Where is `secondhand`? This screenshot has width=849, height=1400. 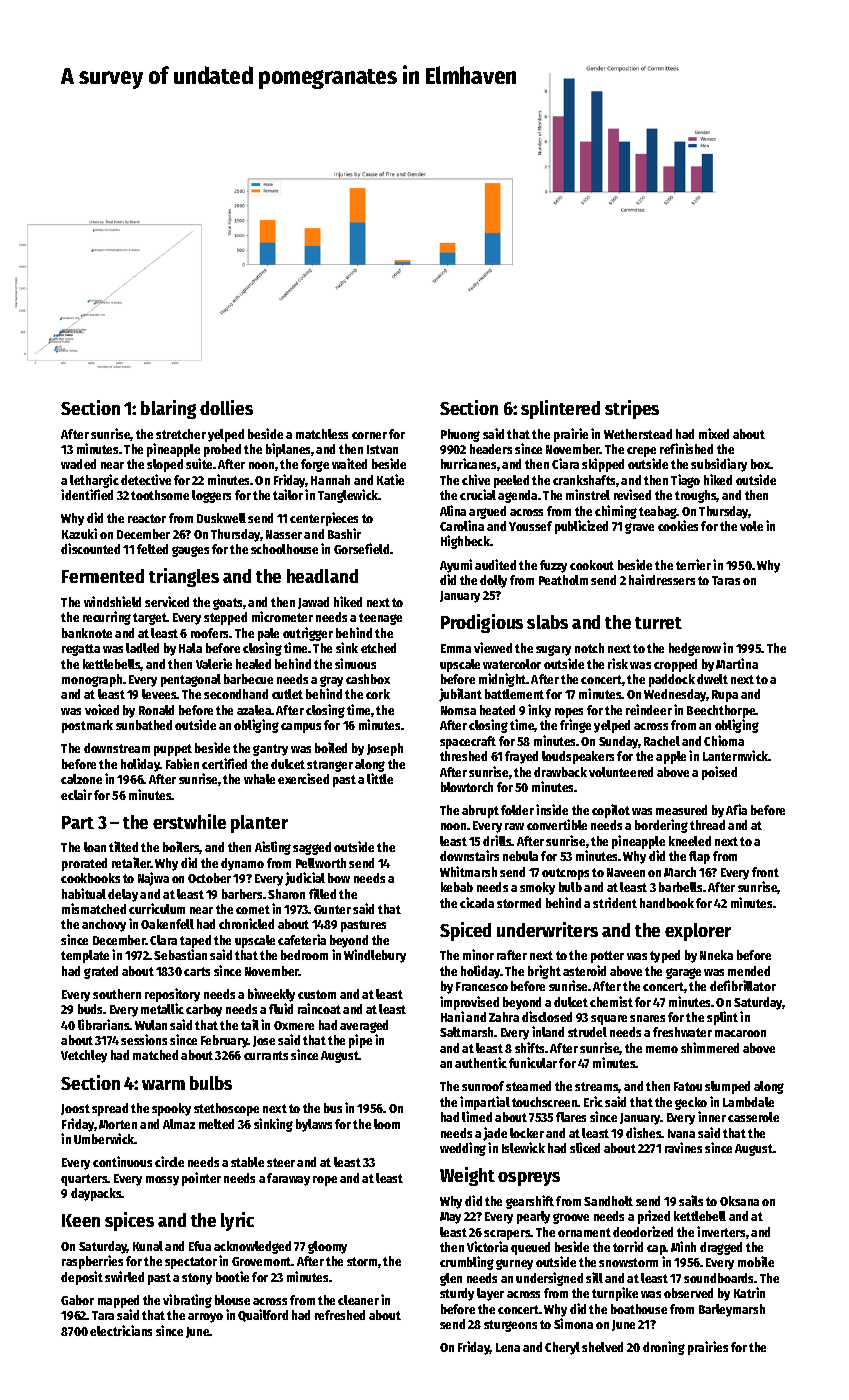
secondhand is located at coordinates (236, 694).
